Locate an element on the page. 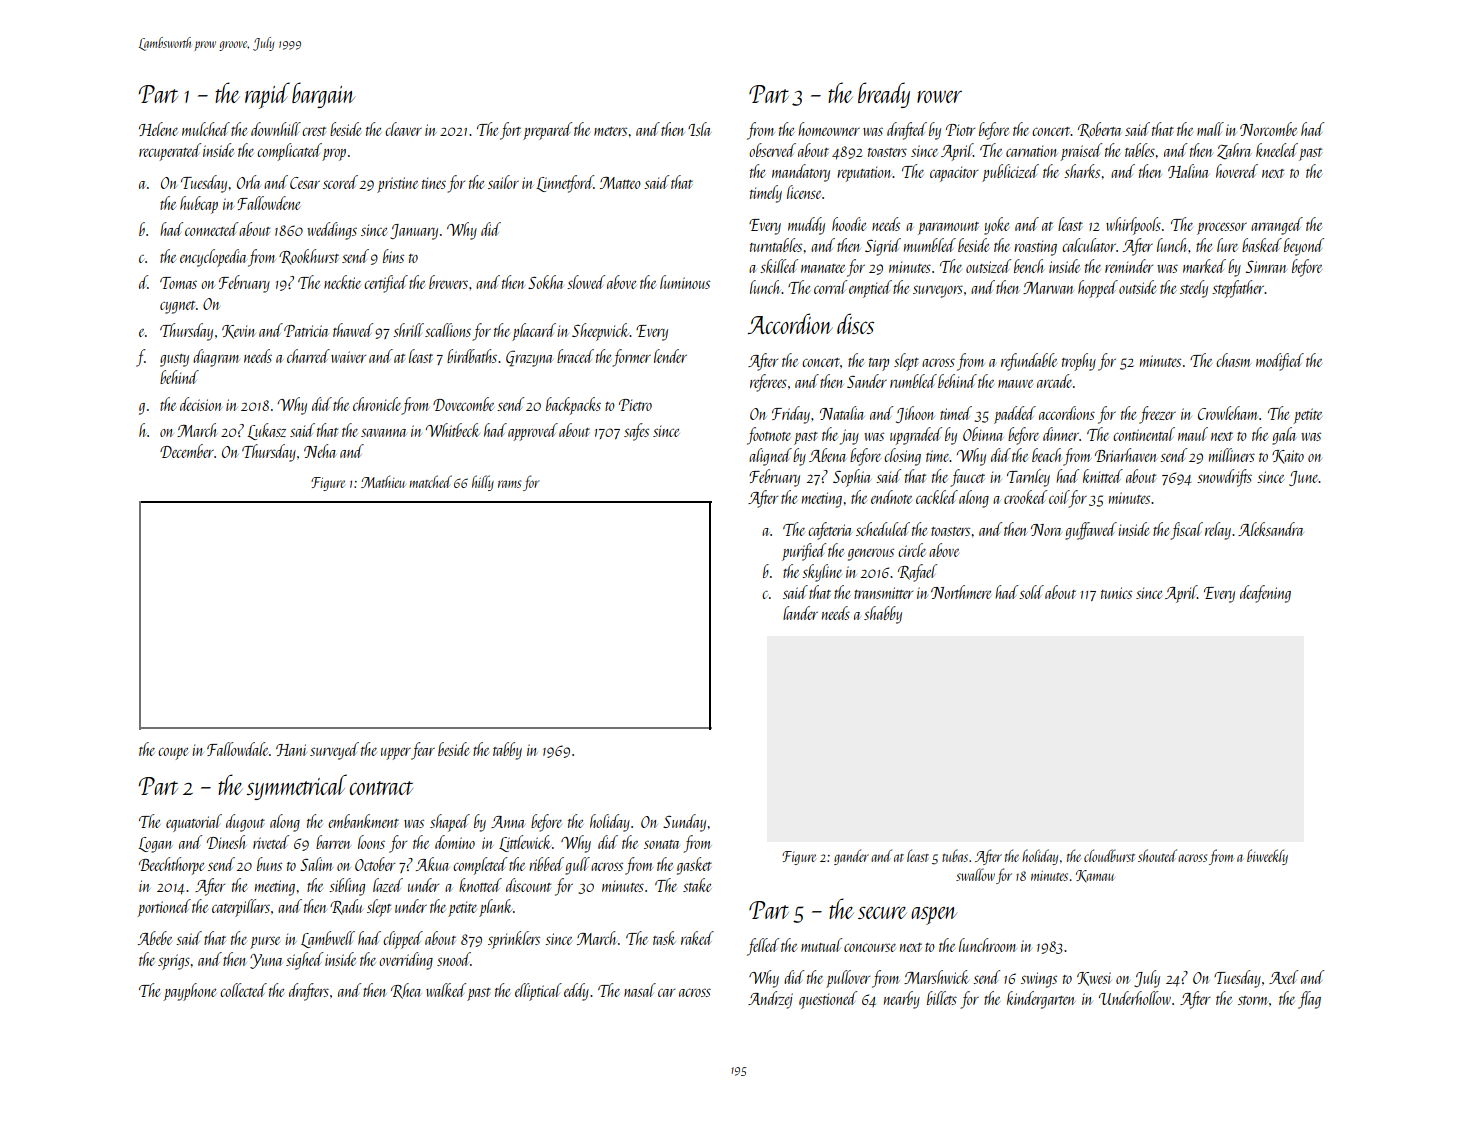 Image resolution: width=1461 pixels, height=1129 pixels. biweekly is located at coordinates (1267, 857).
